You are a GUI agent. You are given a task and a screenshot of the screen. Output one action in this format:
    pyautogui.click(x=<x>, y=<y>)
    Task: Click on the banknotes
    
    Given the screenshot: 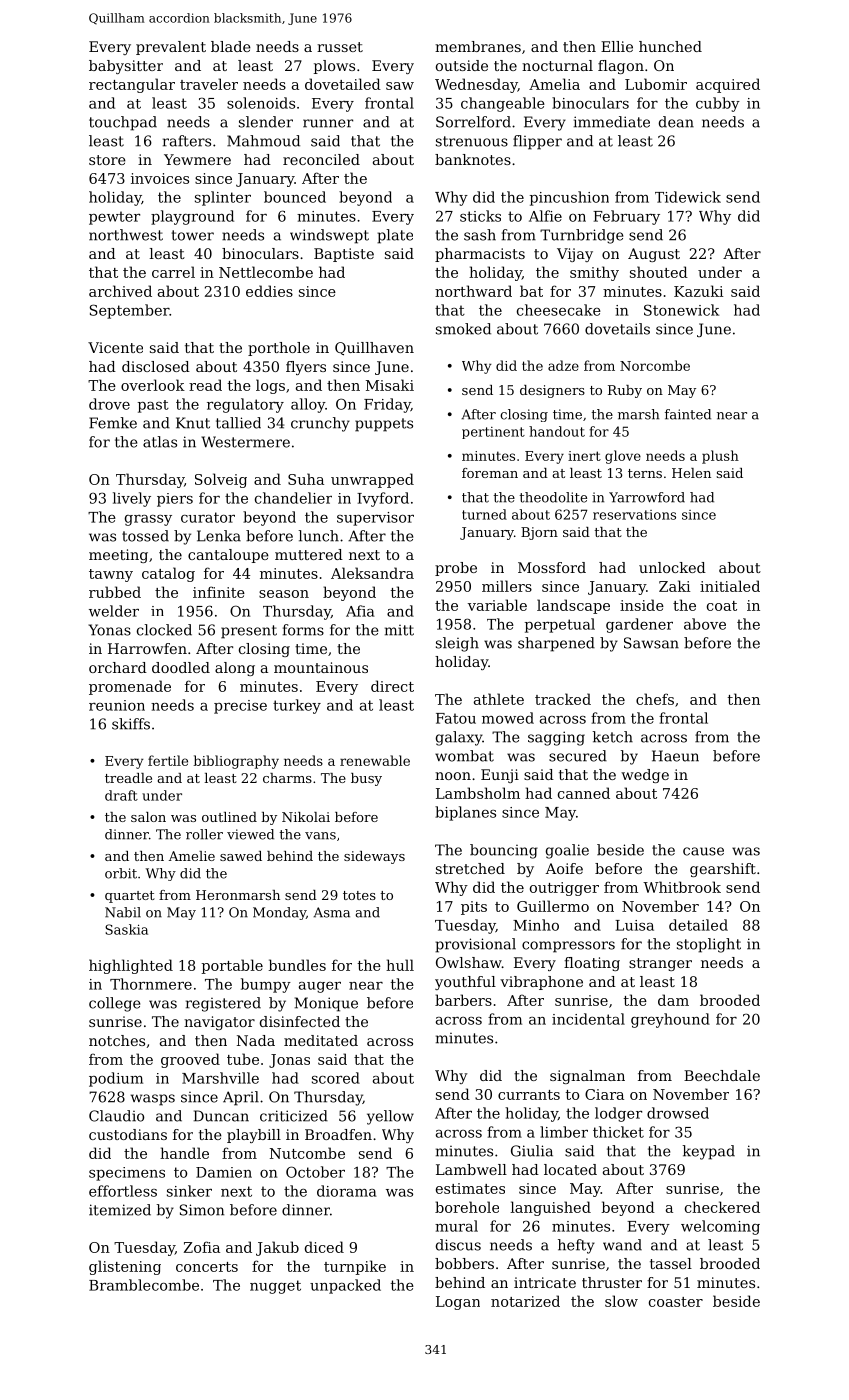 What is the action you would take?
    pyautogui.click(x=473, y=159)
